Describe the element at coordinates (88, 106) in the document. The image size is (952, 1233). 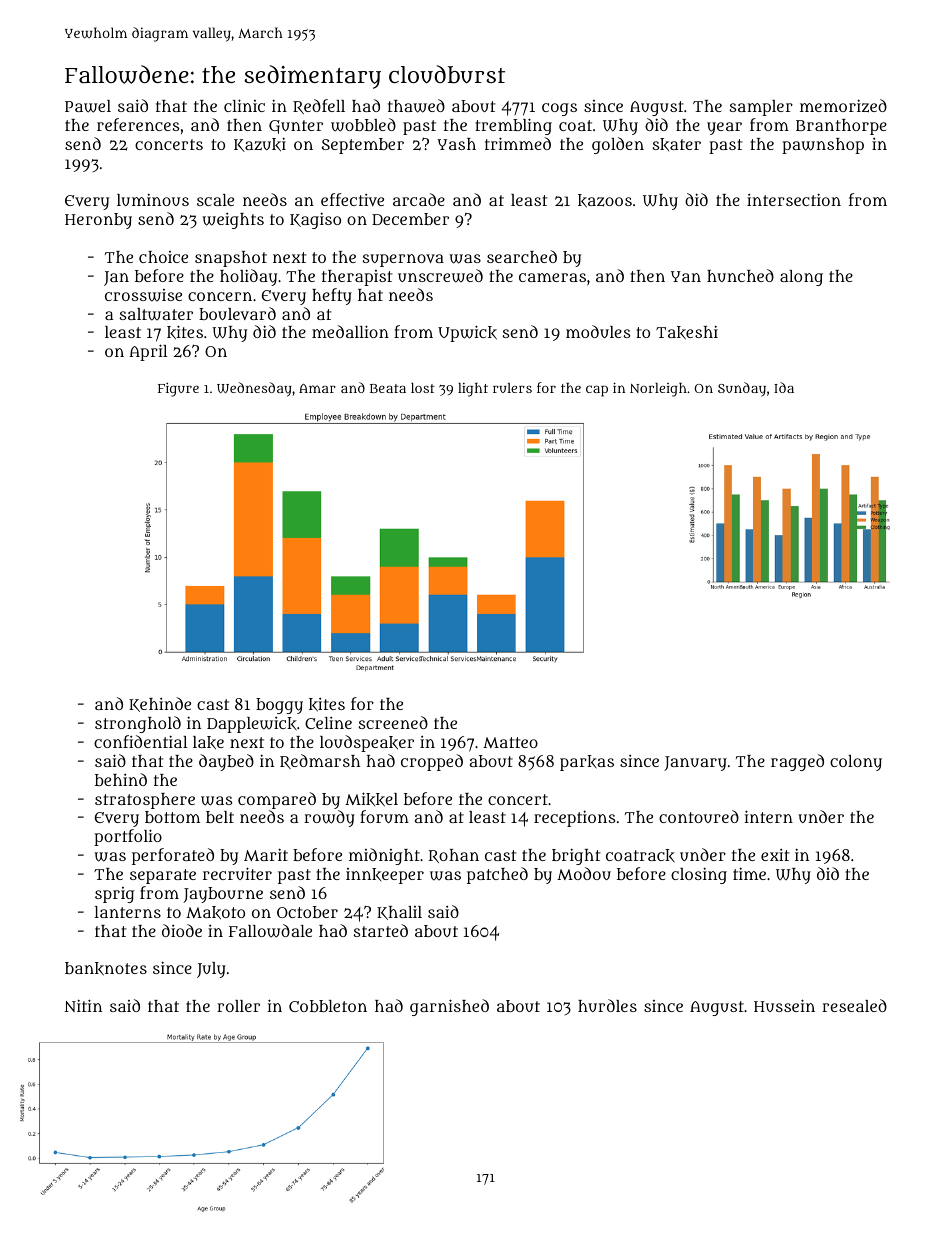
I see `Pawel` at that location.
